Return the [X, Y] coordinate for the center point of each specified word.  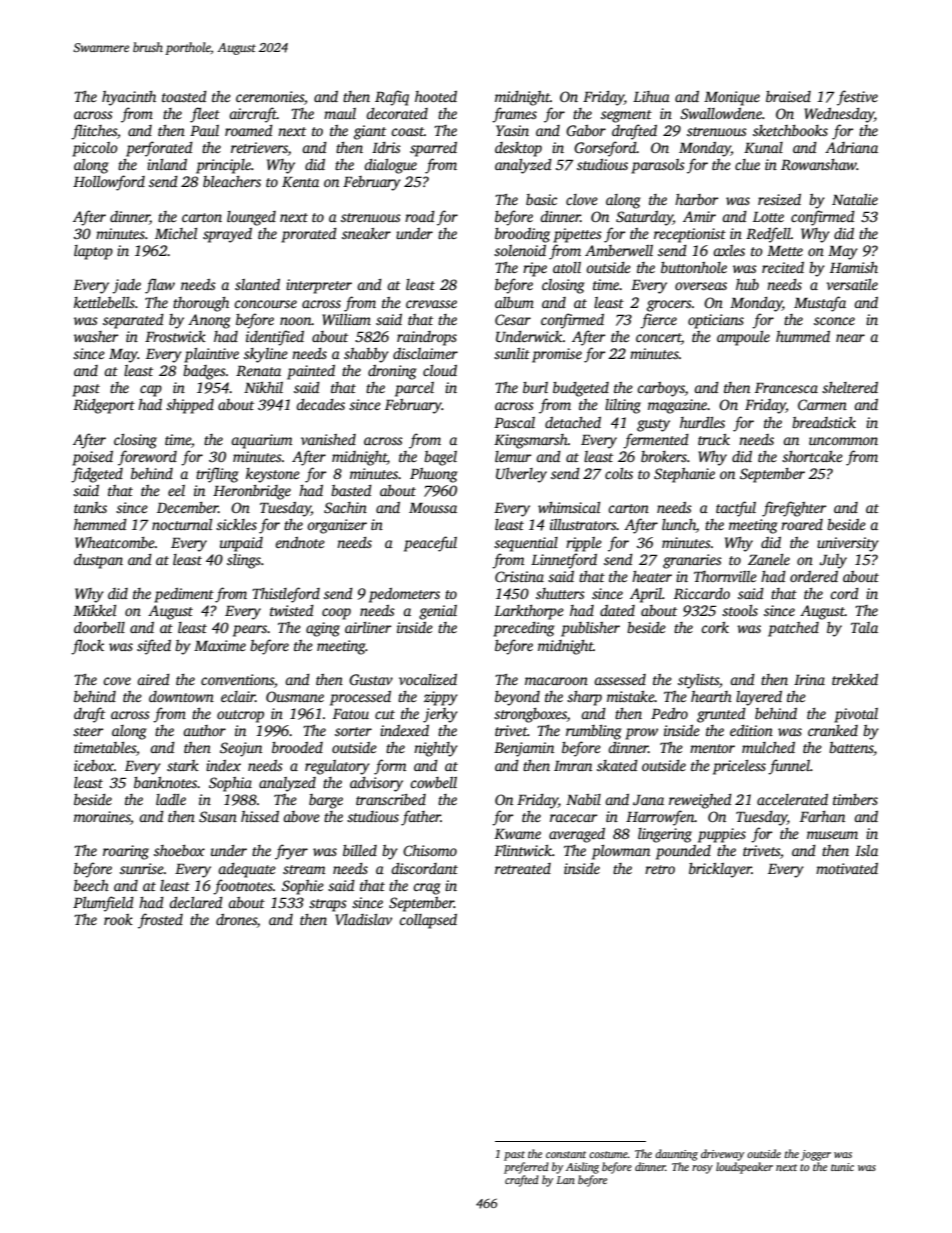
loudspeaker [744, 1168]
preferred [526, 1168]
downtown [181, 696]
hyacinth [129, 98]
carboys [661, 389]
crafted [522, 1181]
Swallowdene [721, 113]
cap [151, 391]
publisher [590, 629]
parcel [414, 389]
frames [514, 115]
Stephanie [684, 475]
